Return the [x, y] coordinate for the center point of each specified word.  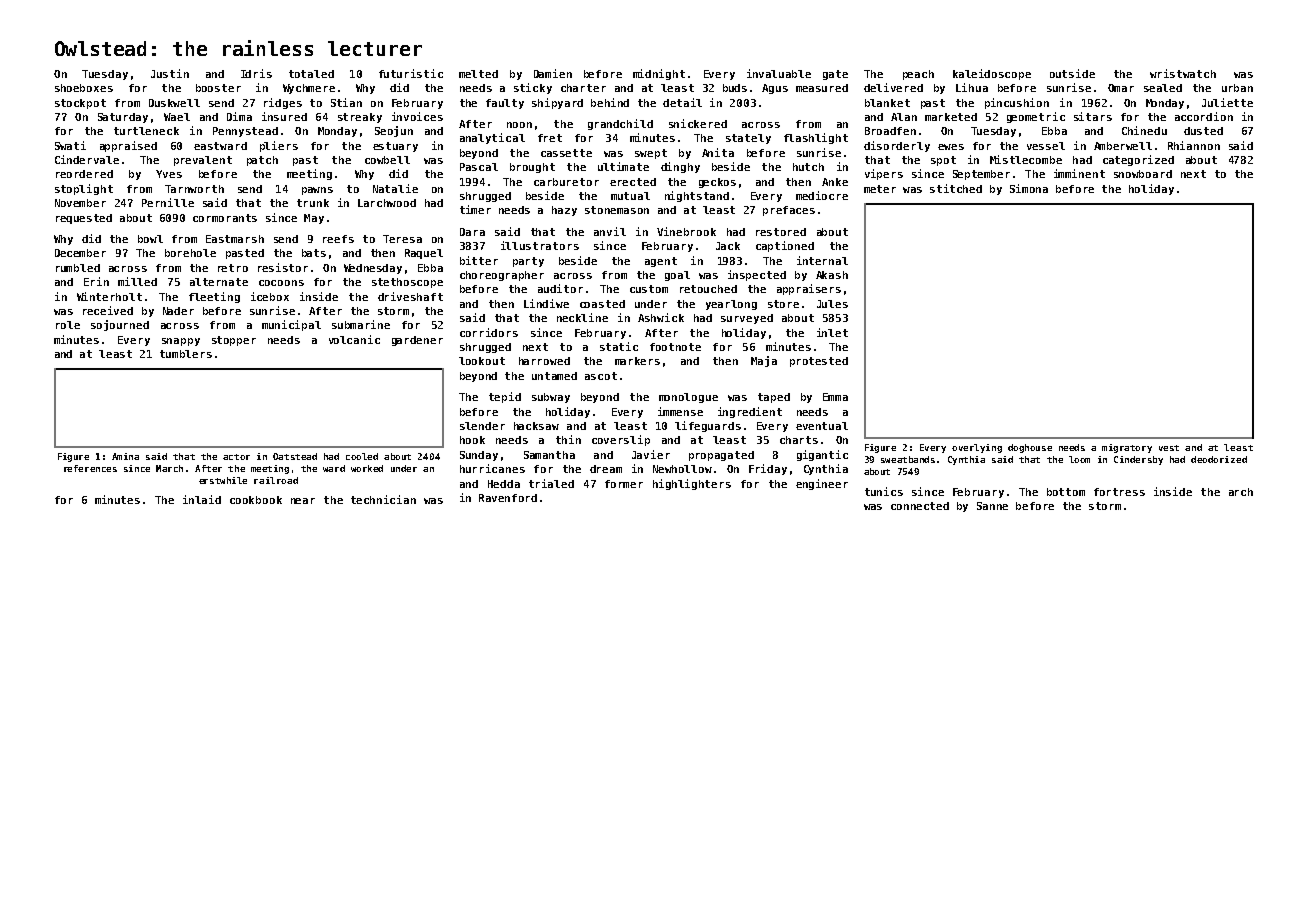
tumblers [186, 354]
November [80, 203]
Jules [832, 304]
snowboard [1143, 174]
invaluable [779, 73]
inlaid [202, 499]
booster [218, 88]
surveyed [747, 319]
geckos [717, 183]
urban [1237, 88]
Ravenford [508, 498]
